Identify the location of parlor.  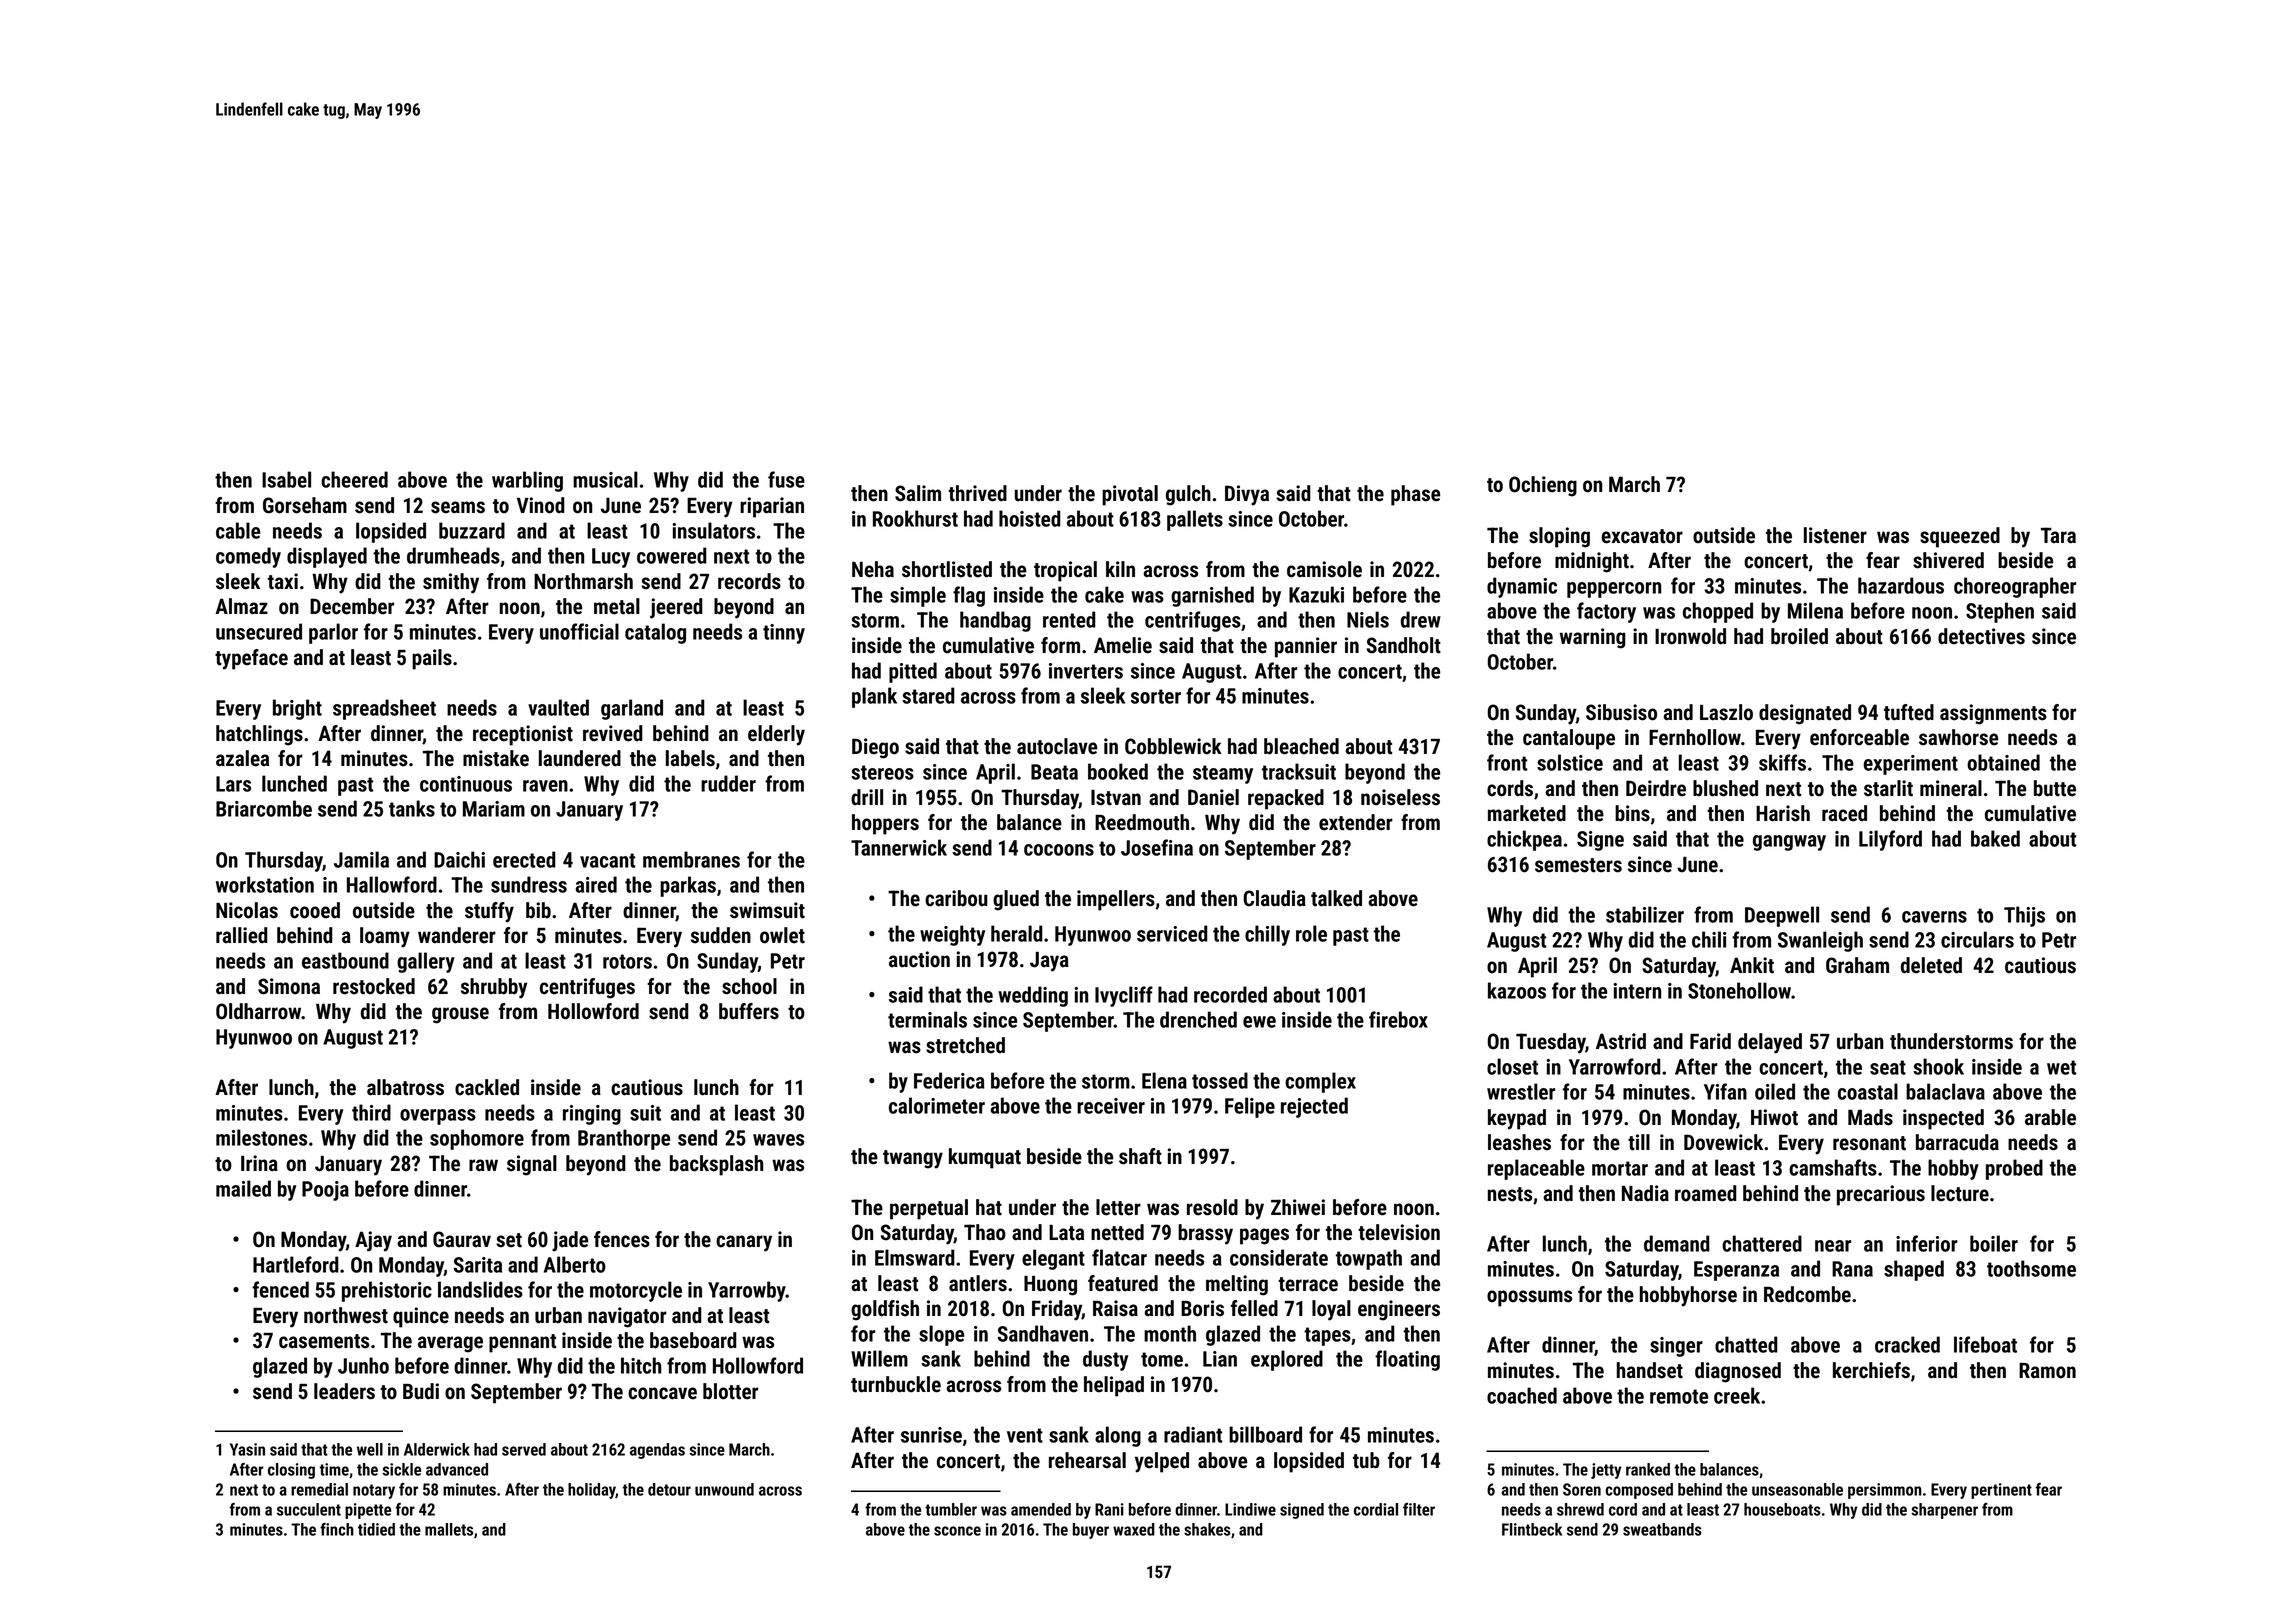
(333, 633).
